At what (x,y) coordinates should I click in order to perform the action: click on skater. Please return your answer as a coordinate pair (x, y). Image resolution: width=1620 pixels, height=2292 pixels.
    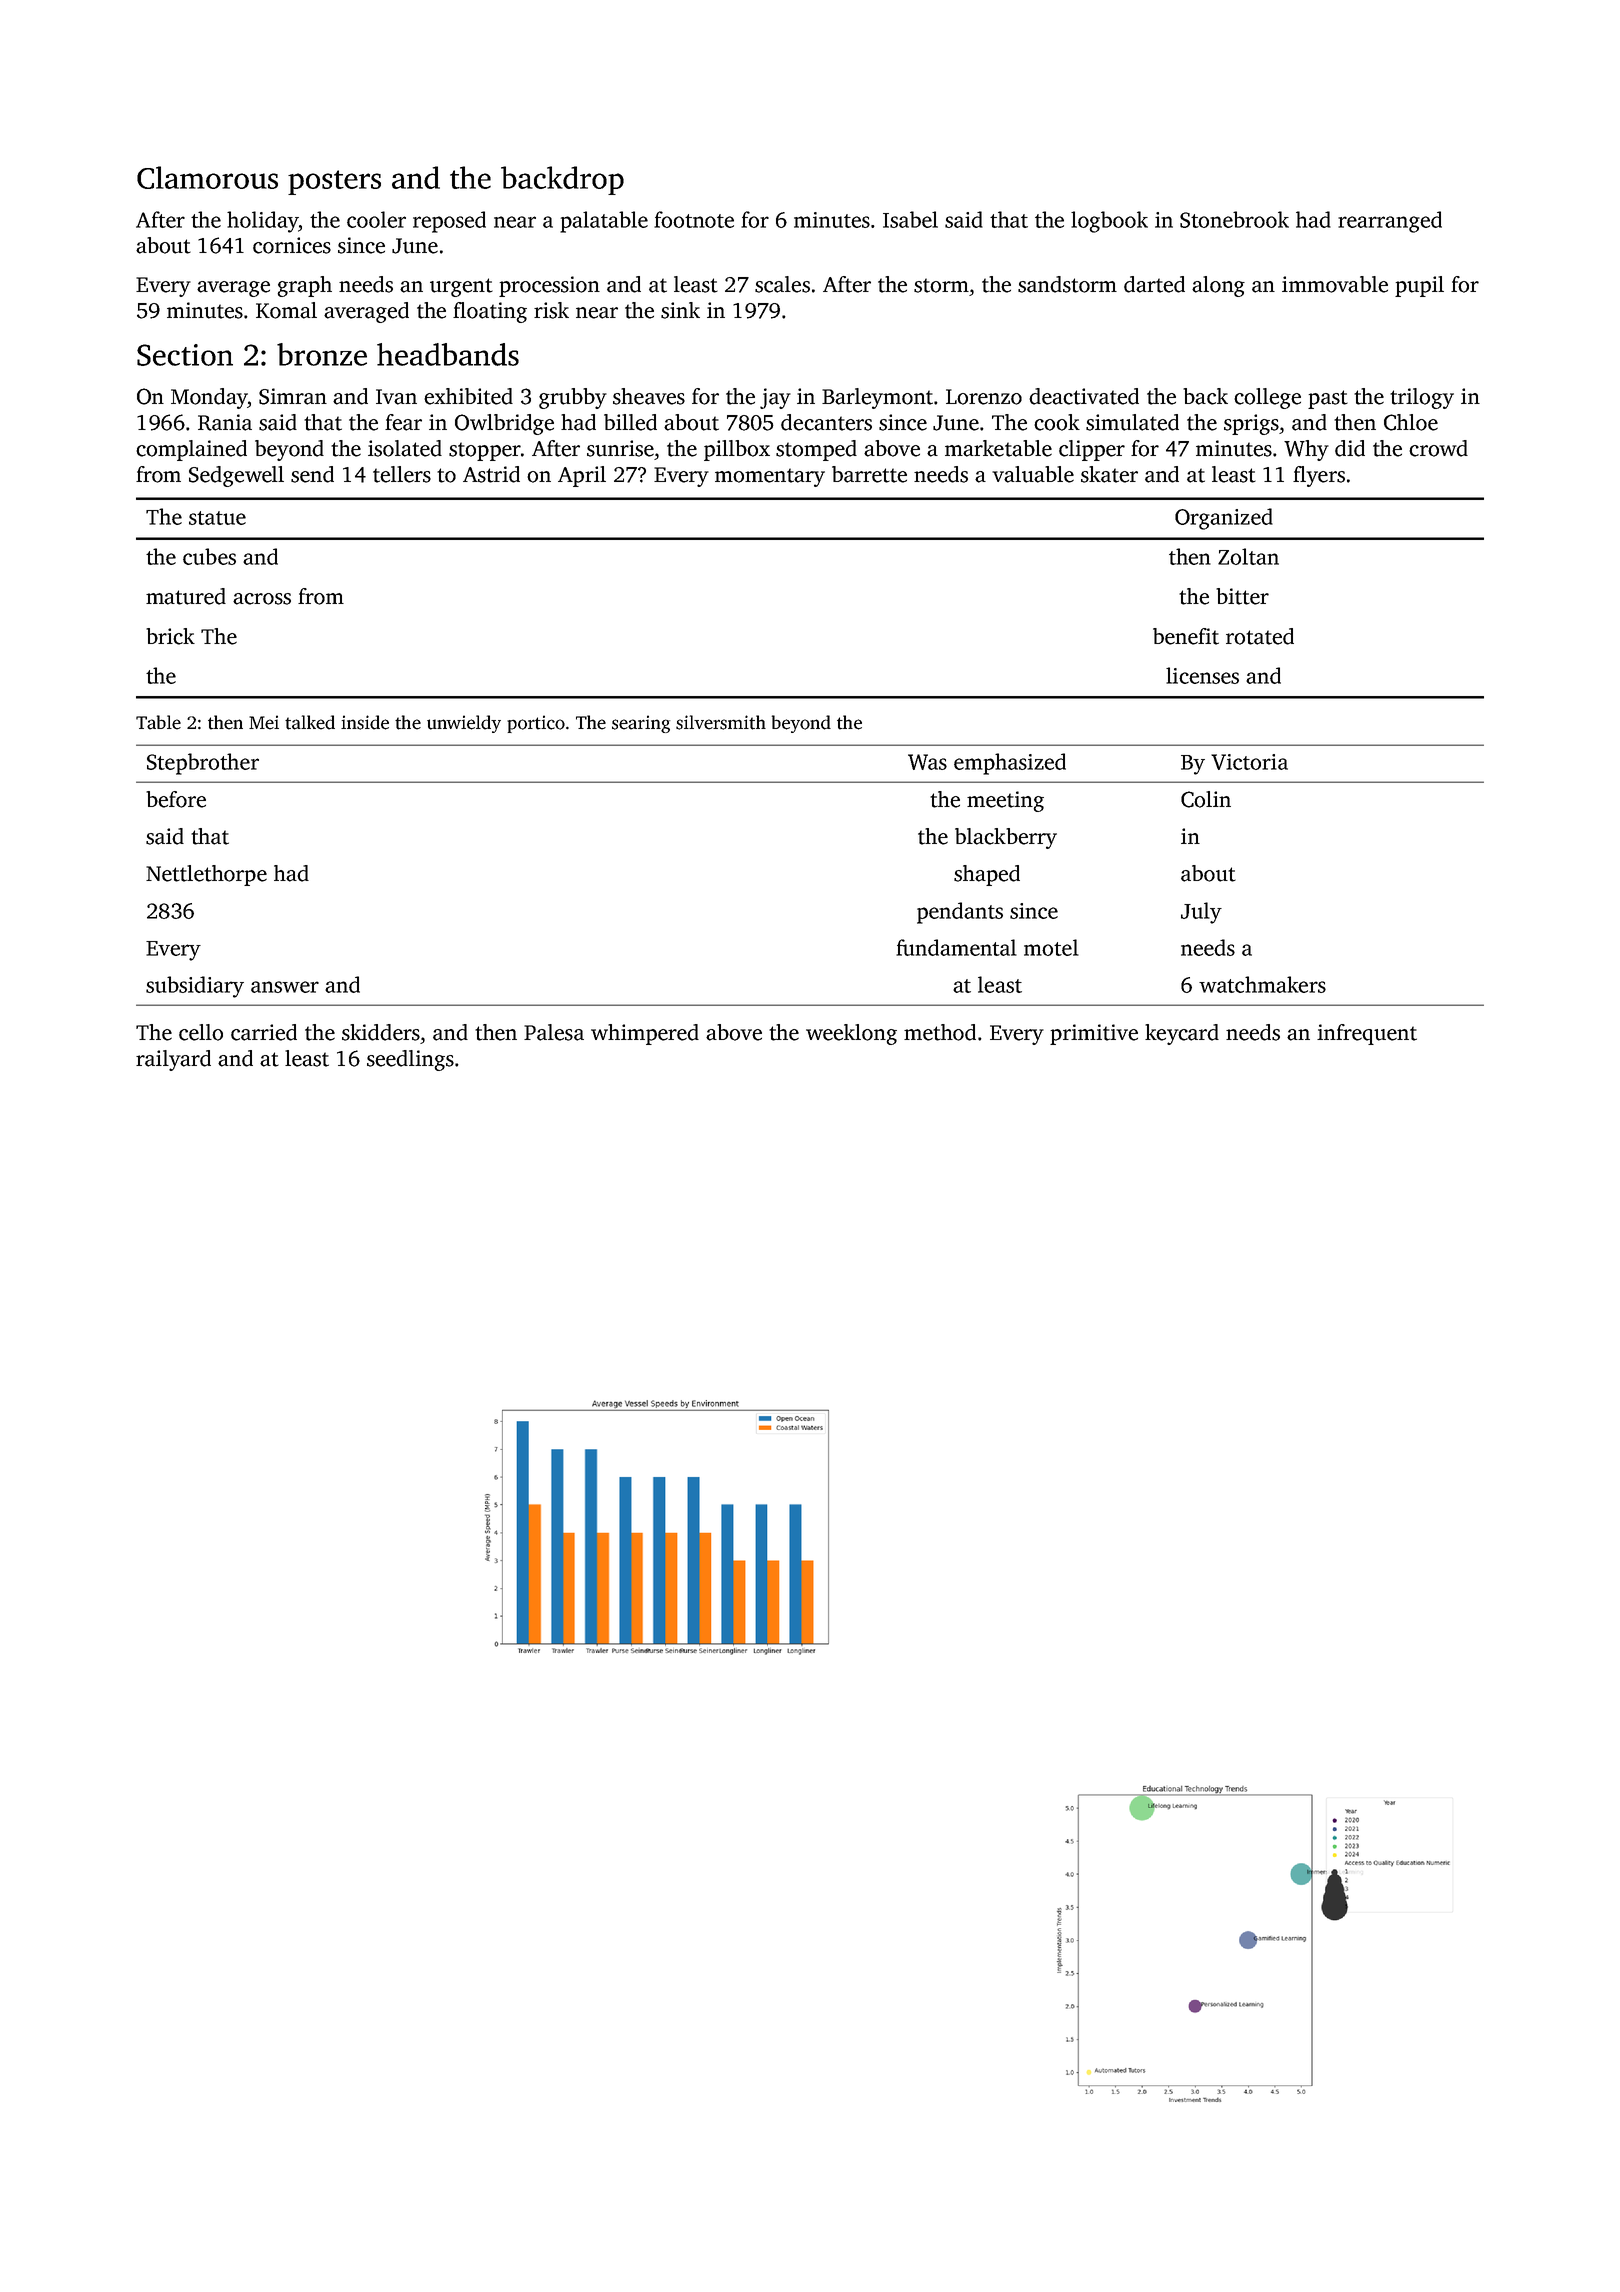
    Looking at the image, I should click on (1109, 474).
